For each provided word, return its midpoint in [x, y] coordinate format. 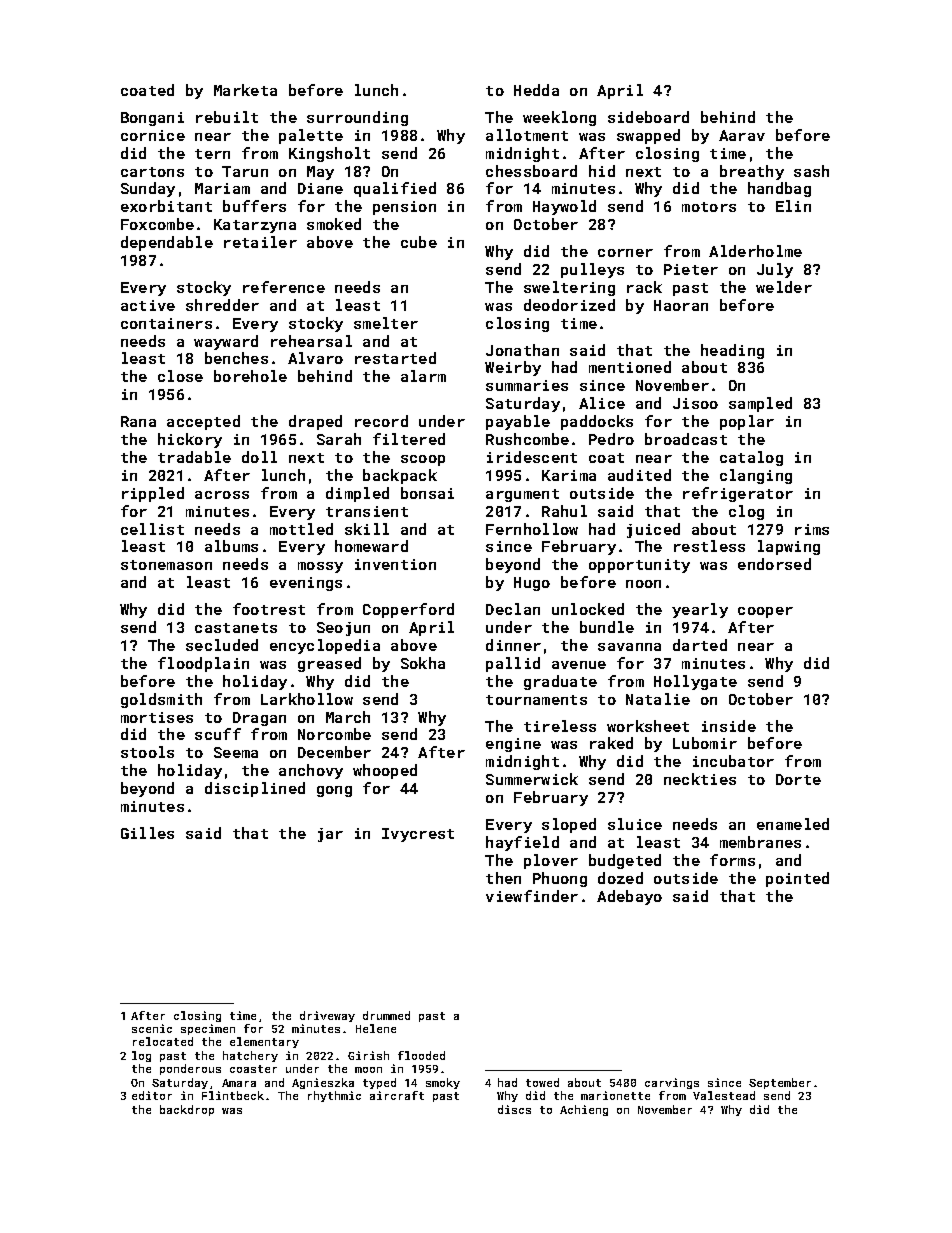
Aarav [742, 135]
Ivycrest [418, 835]
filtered [409, 439]
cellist [152, 529]
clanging [756, 476]
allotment [527, 135]
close [180, 376]
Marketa [245, 90]
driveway [327, 1016]
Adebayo [629, 897]
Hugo [532, 584]
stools [147, 752]
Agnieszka [323, 1083]
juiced [653, 530]
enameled [793, 824]
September [780, 1083]
